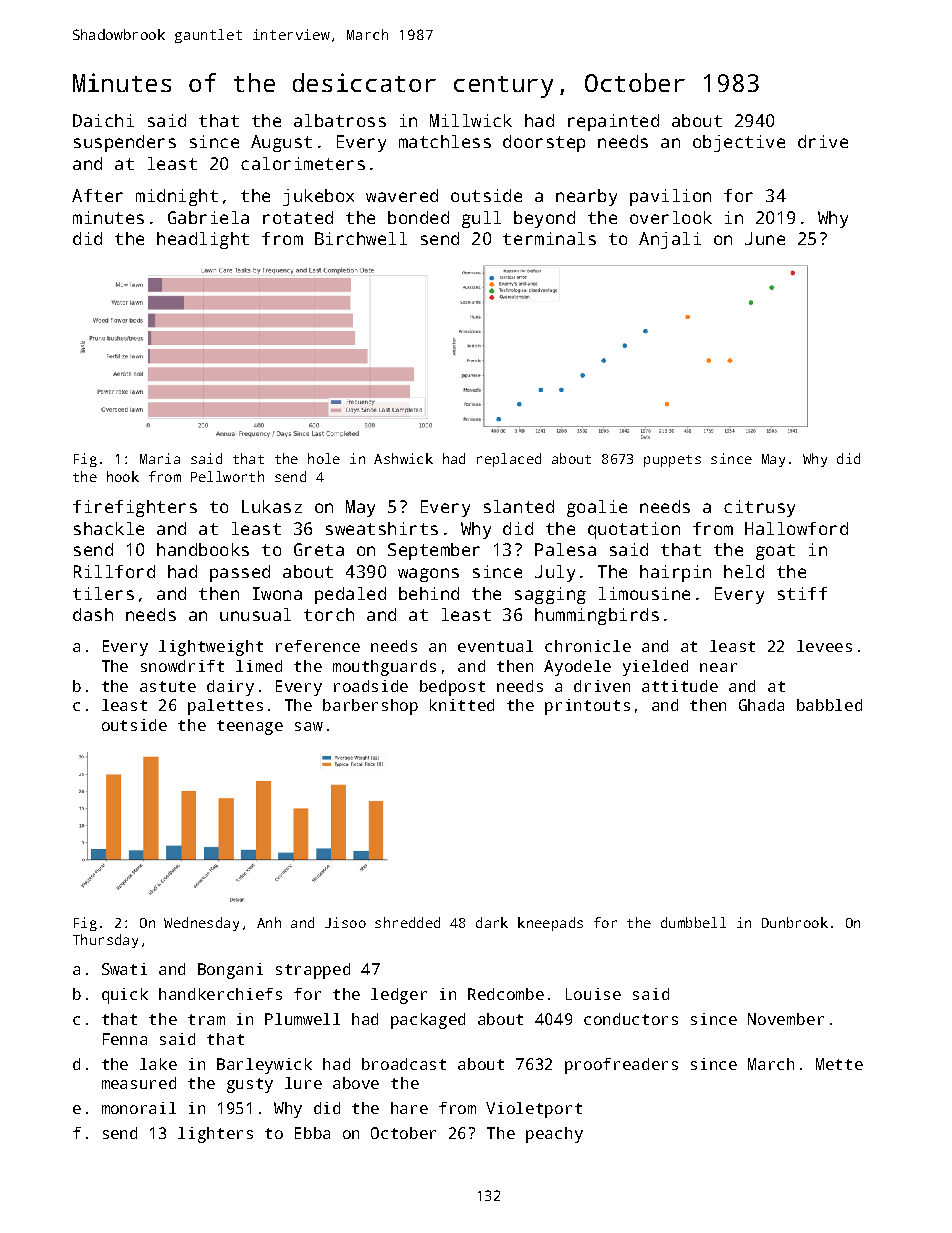  I want to click on passed, so click(240, 573).
